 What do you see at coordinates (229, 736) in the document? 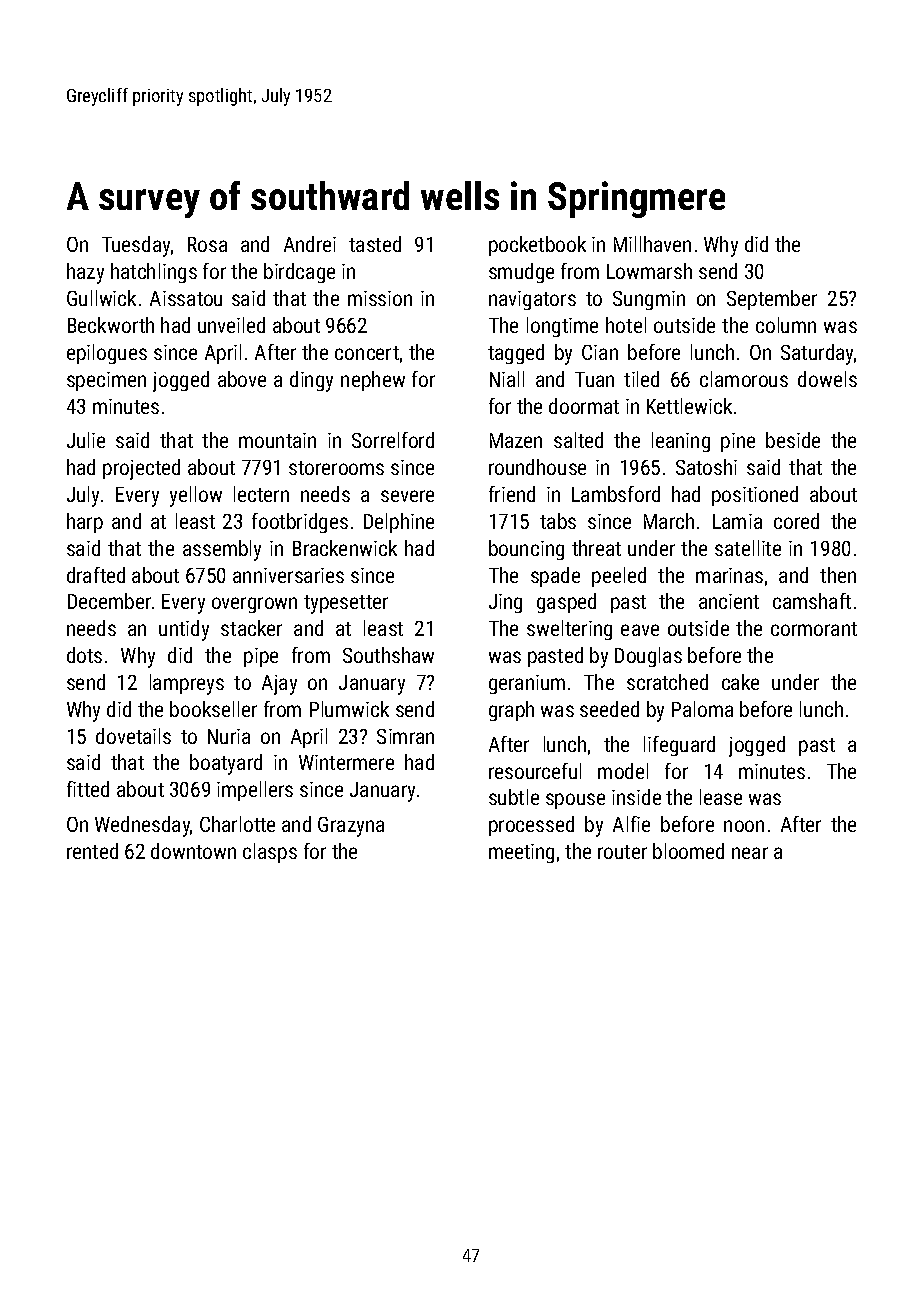
I see `Nuria` at bounding box center [229, 736].
